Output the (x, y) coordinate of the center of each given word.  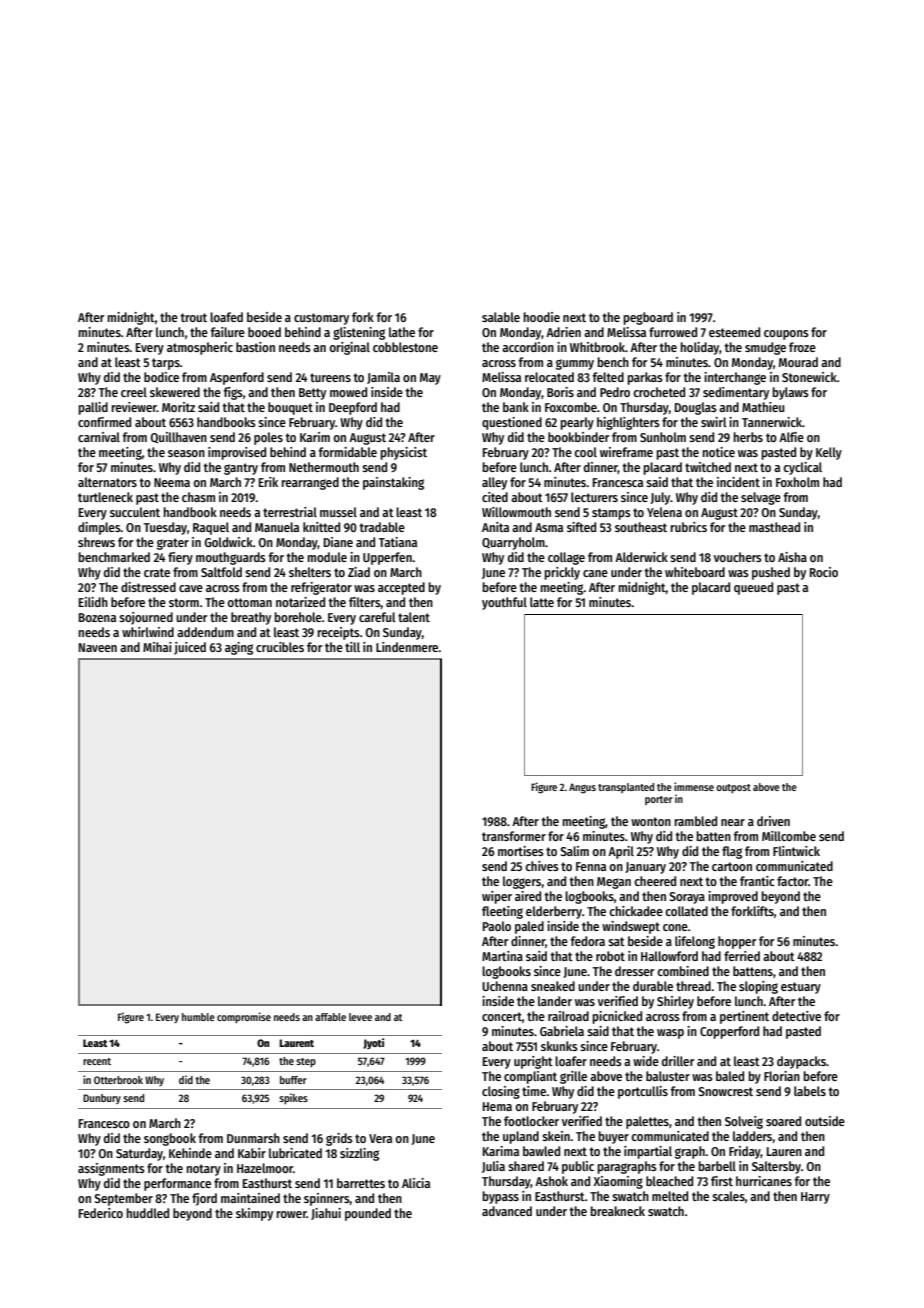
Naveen (98, 647)
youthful (504, 603)
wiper (497, 897)
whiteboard (695, 572)
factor (792, 881)
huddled (147, 1213)
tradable (382, 527)
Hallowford (669, 956)
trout (193, 317)
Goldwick (228, 542)
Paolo (497, 926)
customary (321, 319)
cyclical (802, 468)
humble (198, 1017)
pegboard (648, 318)
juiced (190, 648)
